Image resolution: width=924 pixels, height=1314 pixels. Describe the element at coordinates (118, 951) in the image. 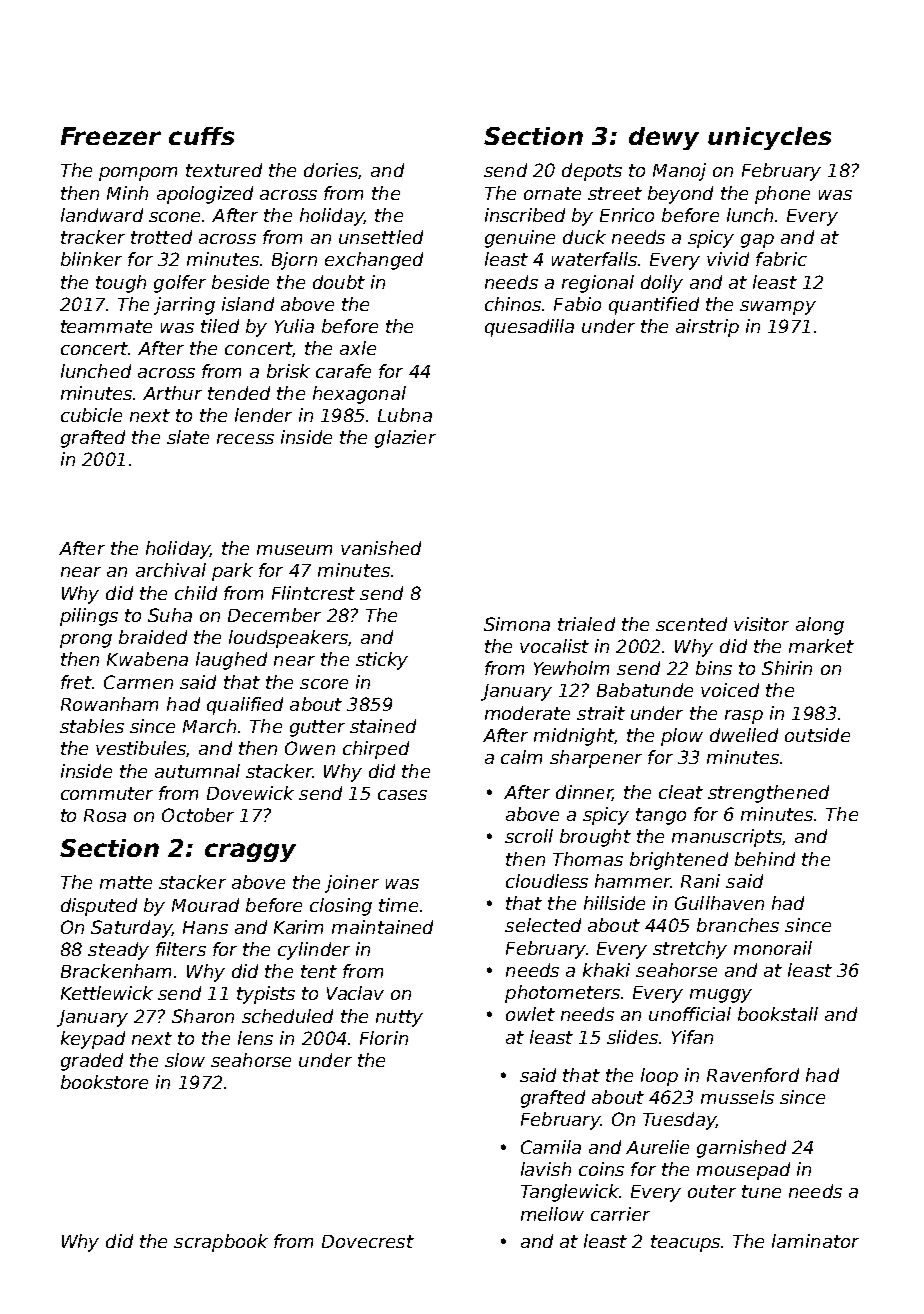

I see `steady` at that location.
